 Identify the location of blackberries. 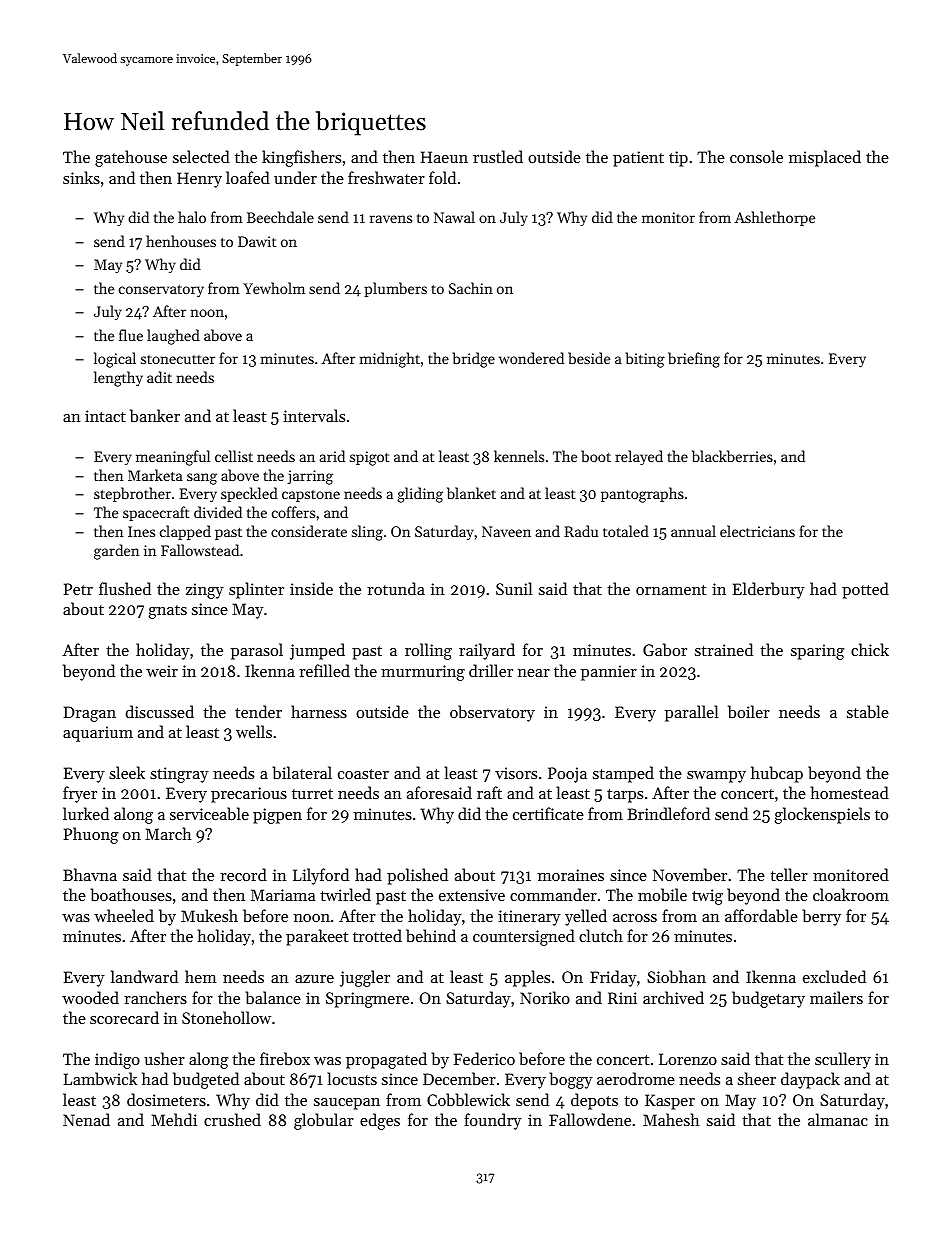
(732, 456).
